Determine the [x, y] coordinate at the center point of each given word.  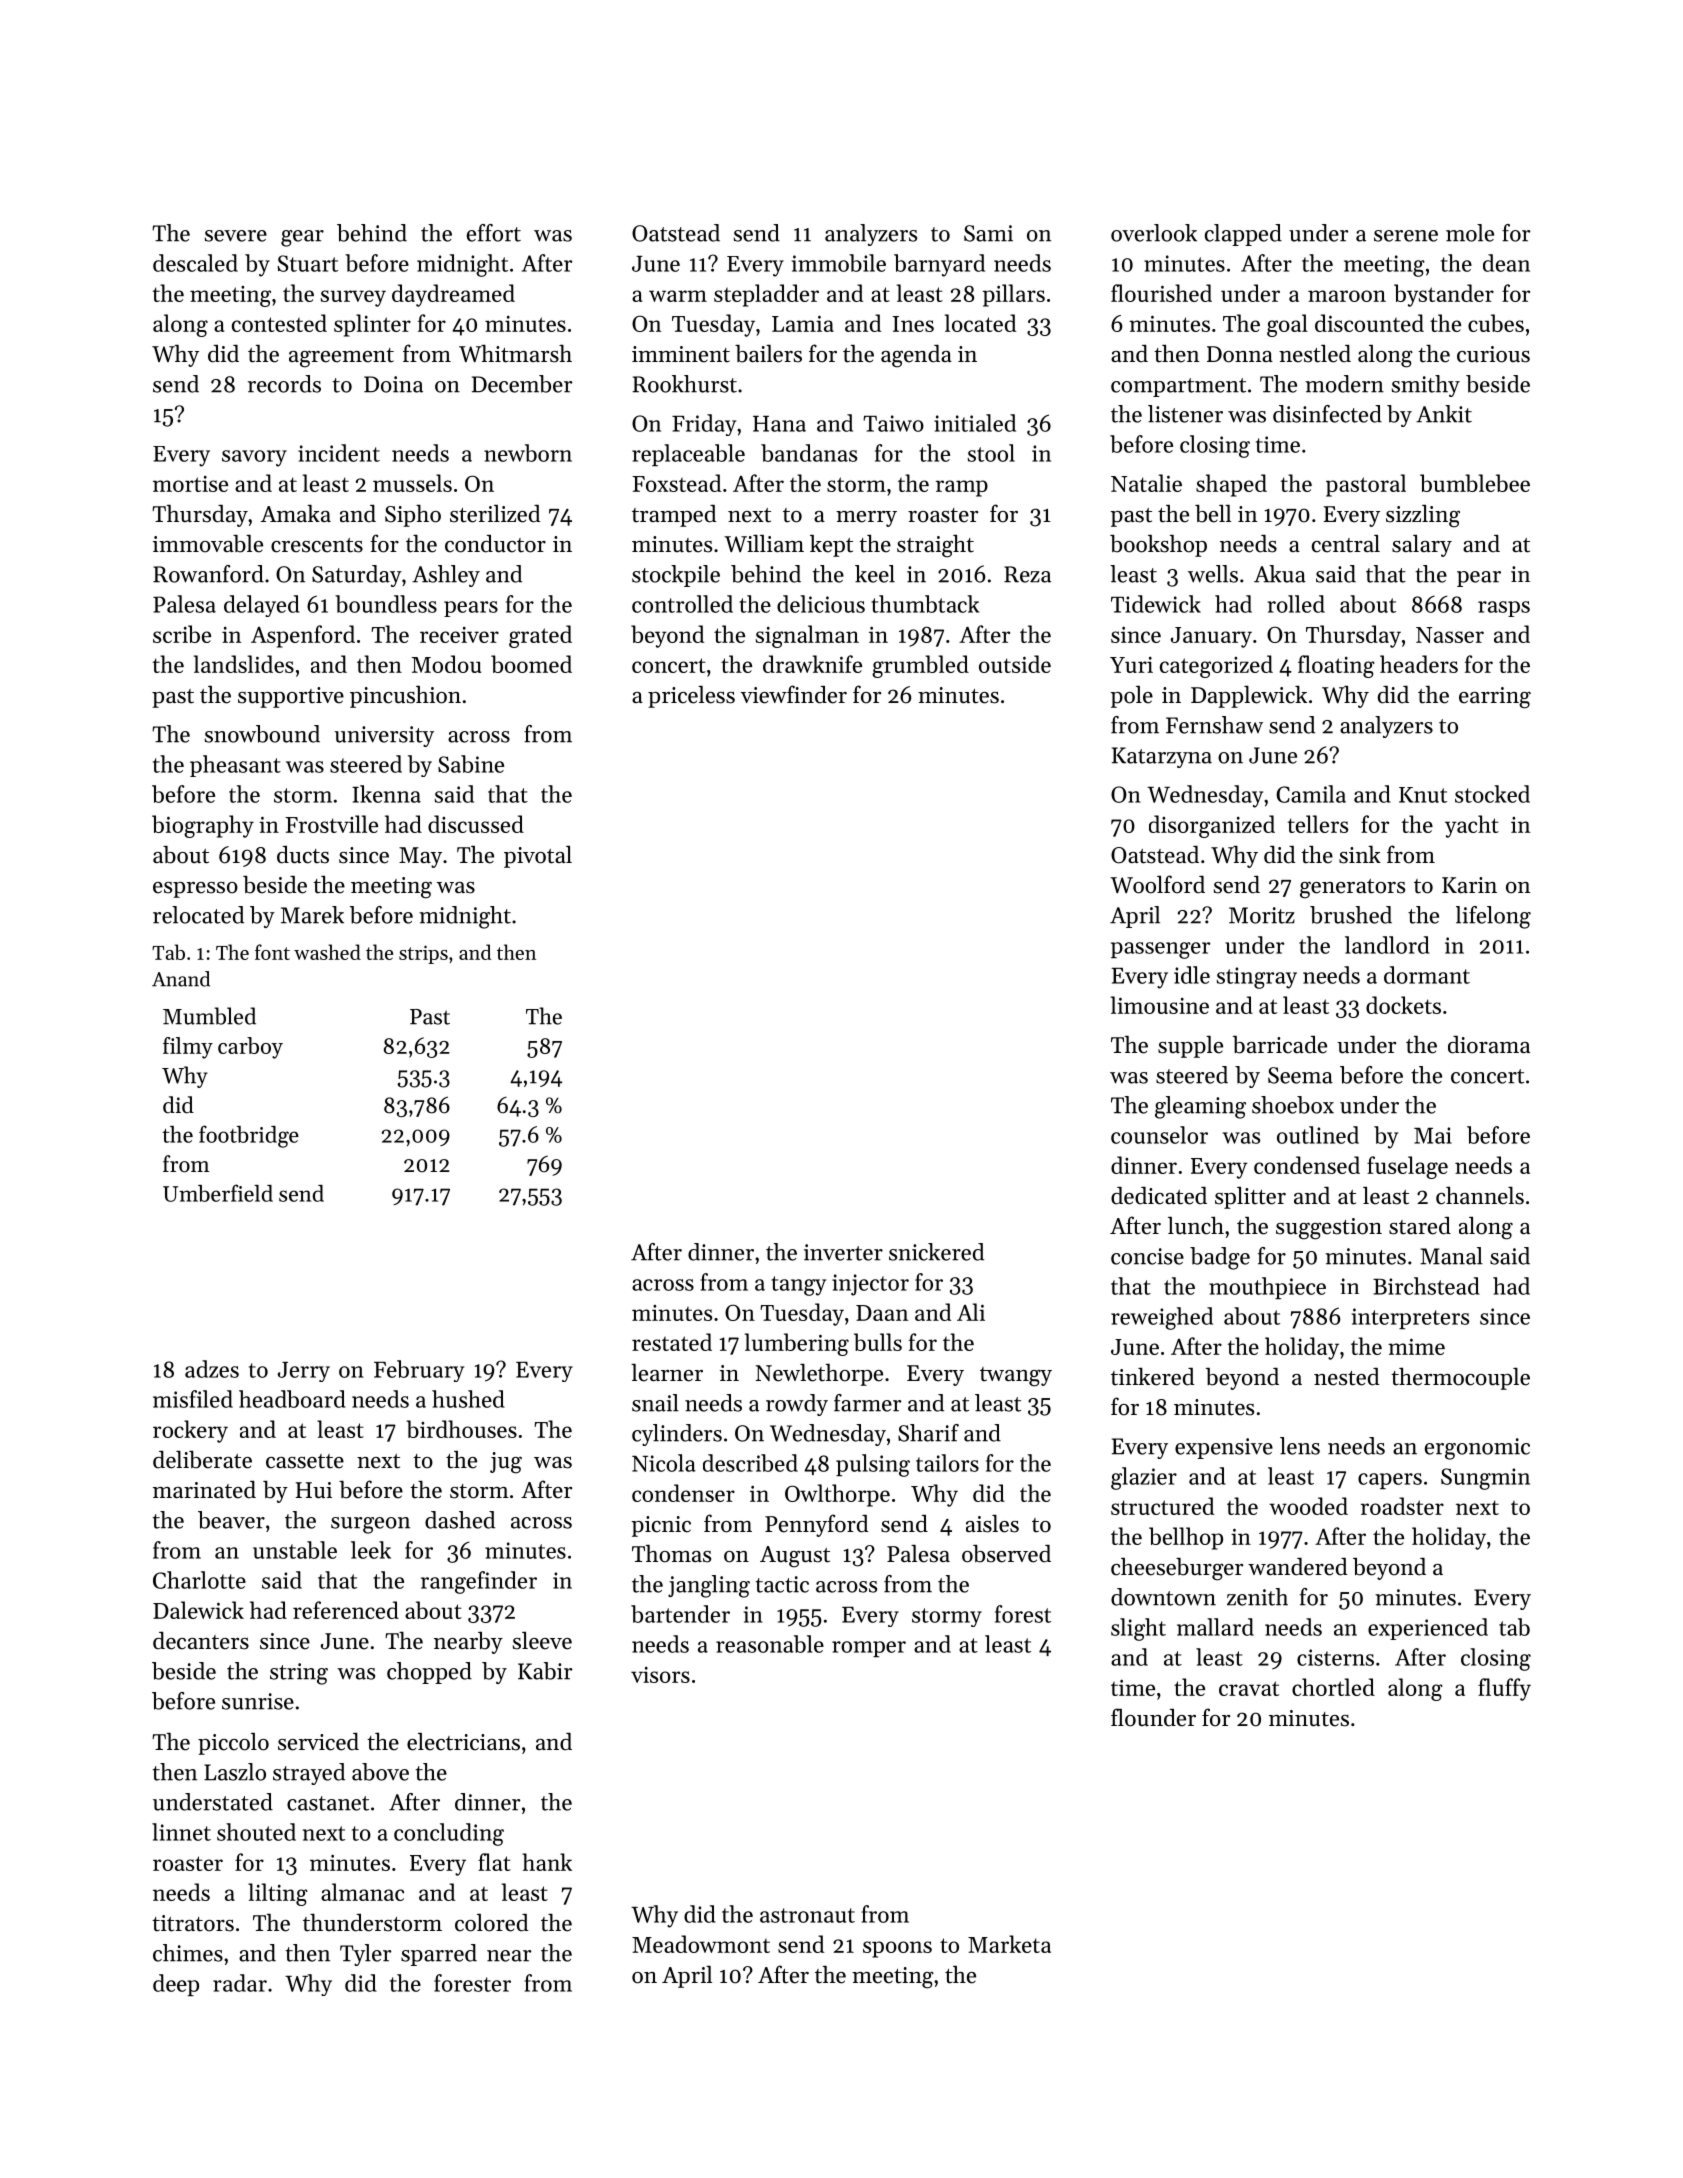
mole [1470, 233]
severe [236, 236]
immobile [839, 263]
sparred [439, 1955]
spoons [897, 1949]
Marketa [1009, 1944]
